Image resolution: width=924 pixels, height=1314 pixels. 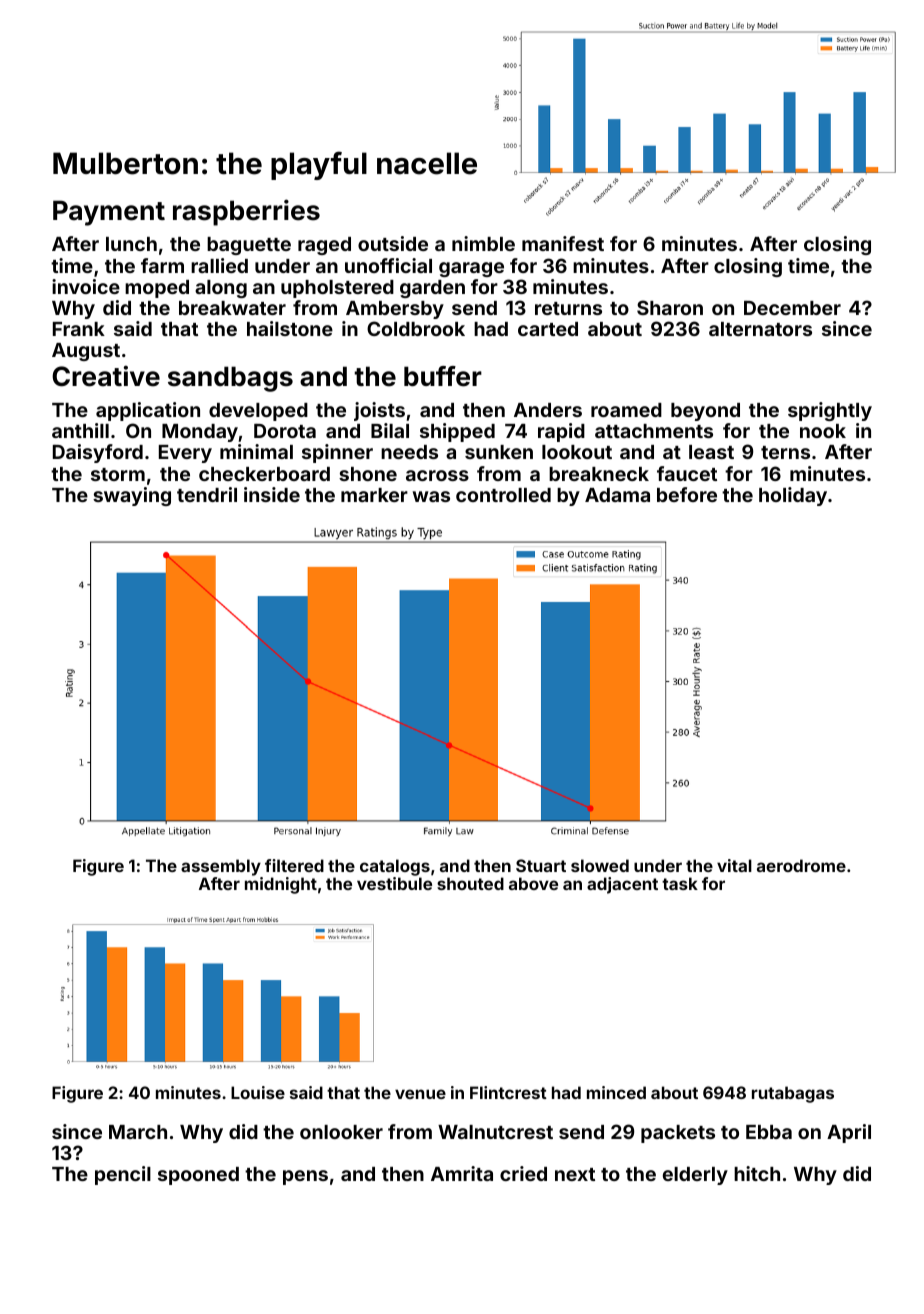 I want to click on pencil, so click(x=123, y=1175).
